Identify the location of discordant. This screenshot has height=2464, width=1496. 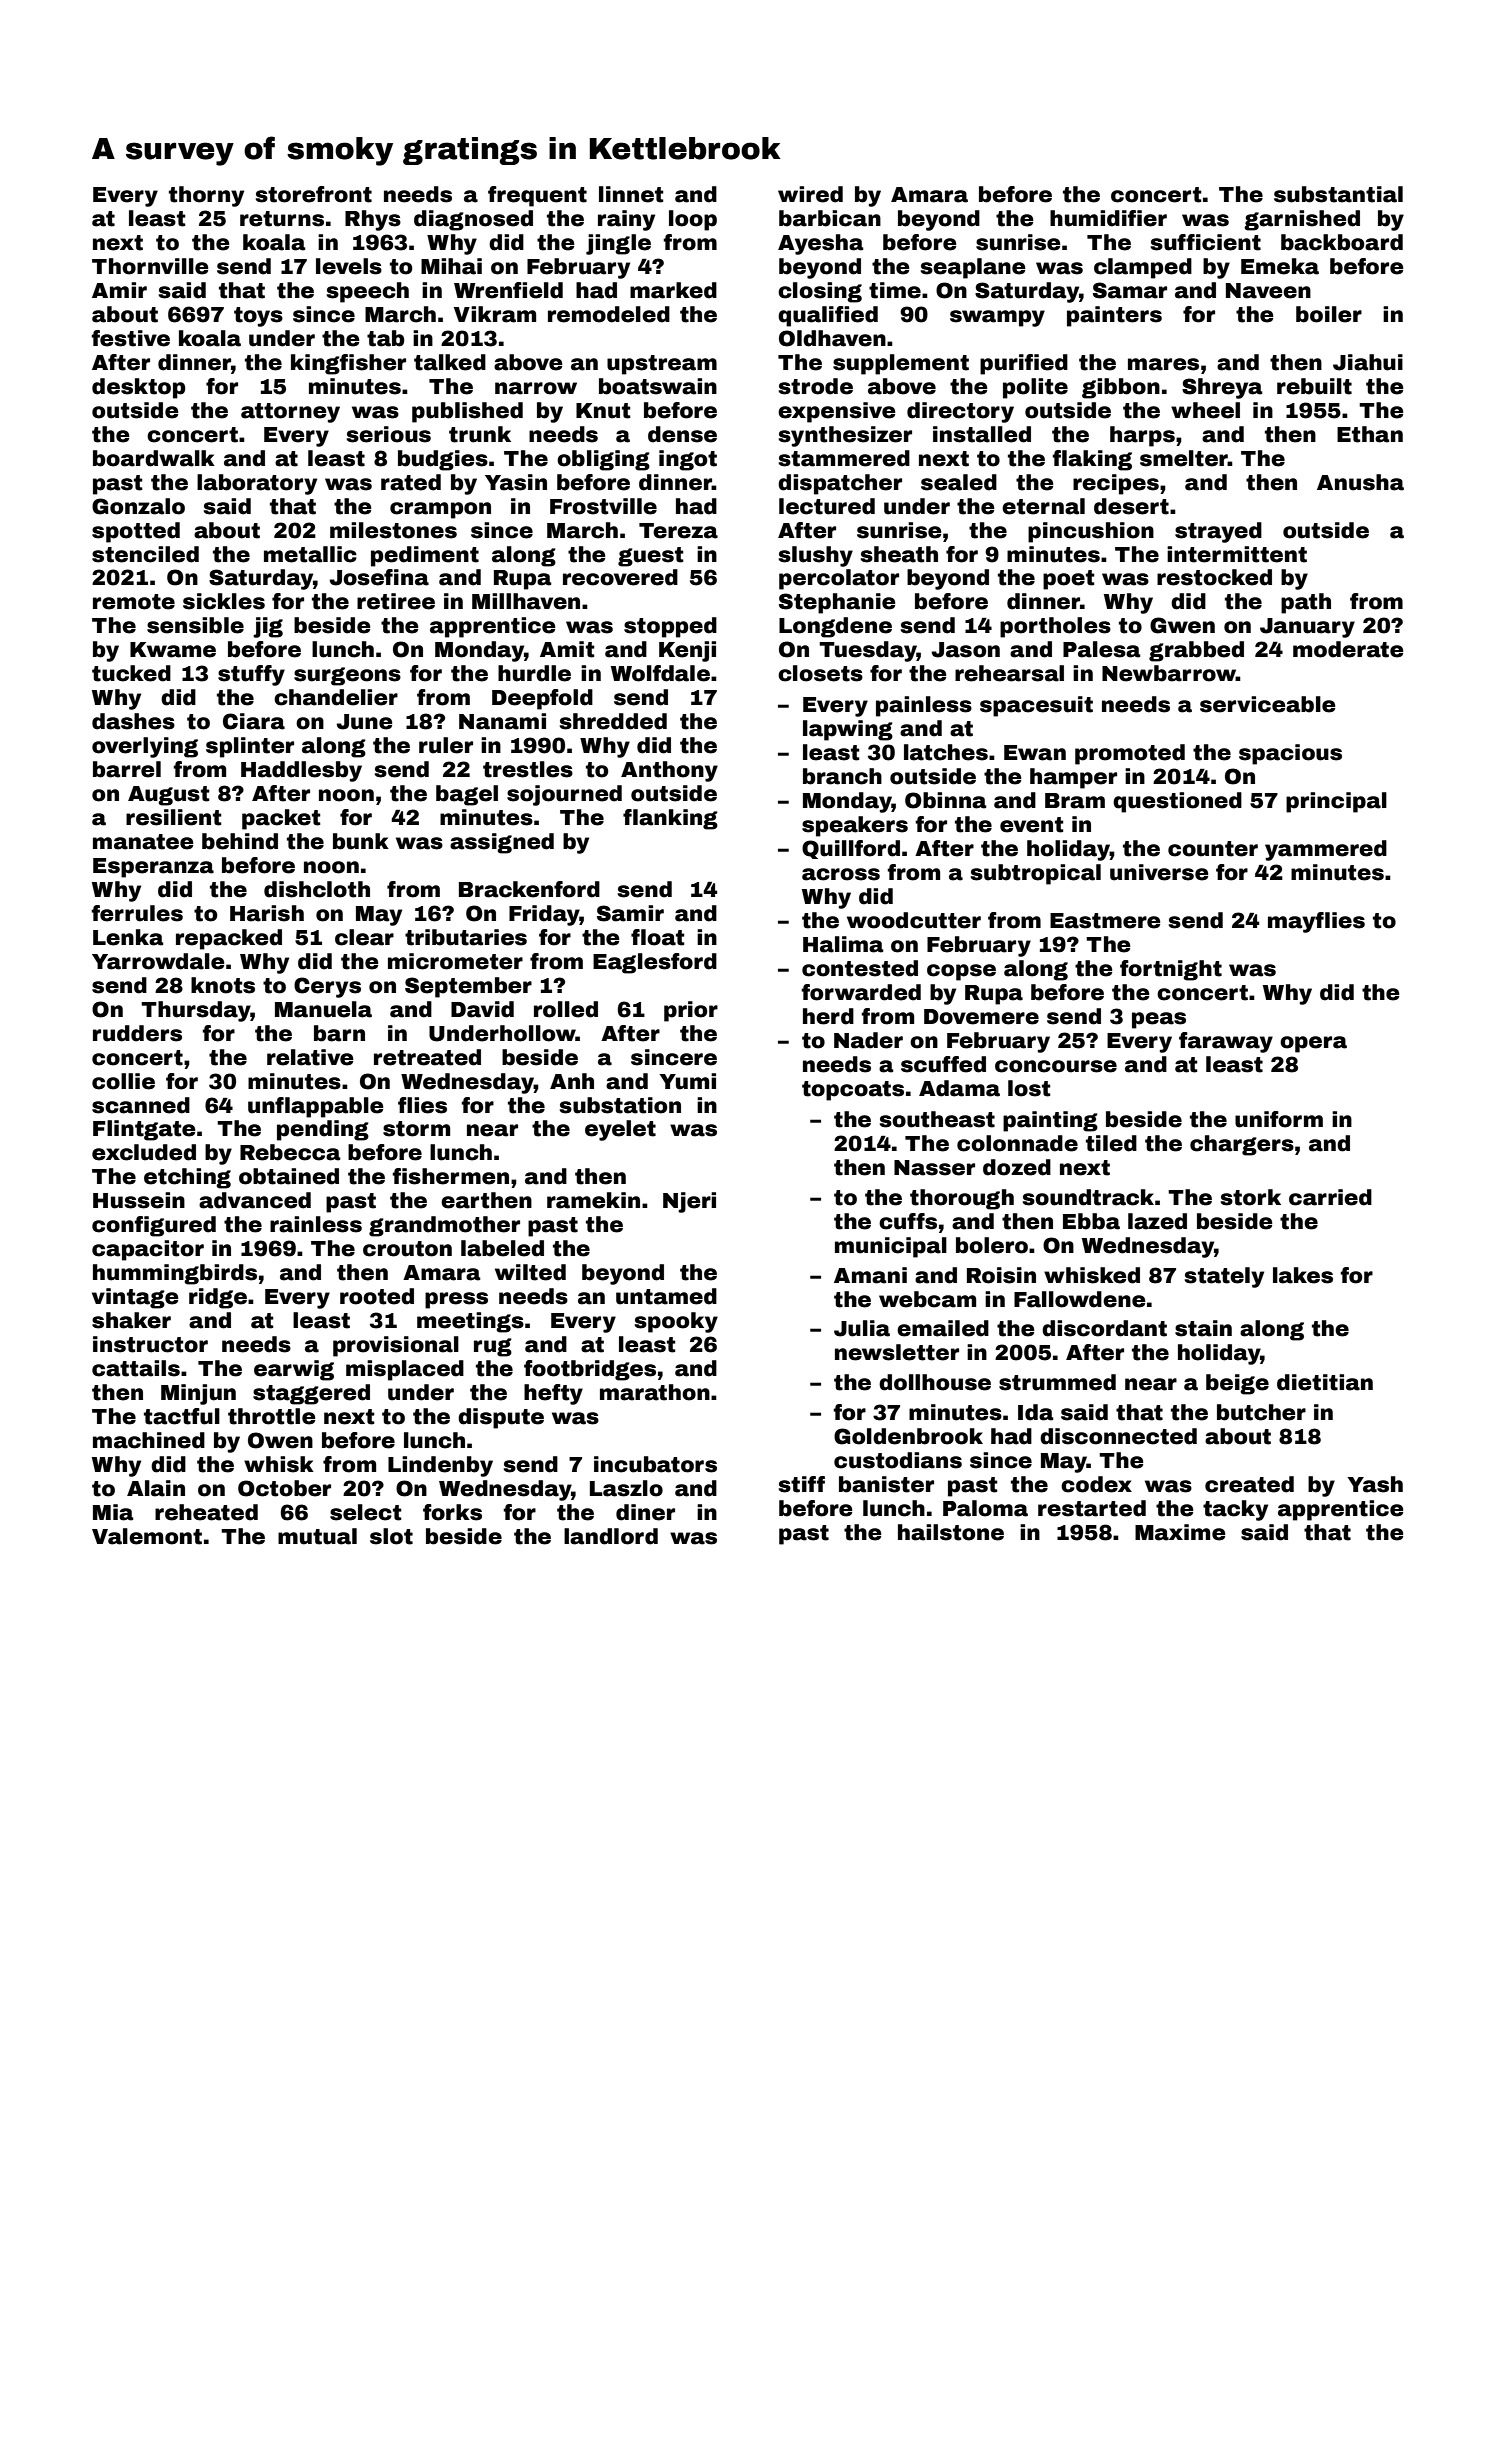
(1104, 1328).
